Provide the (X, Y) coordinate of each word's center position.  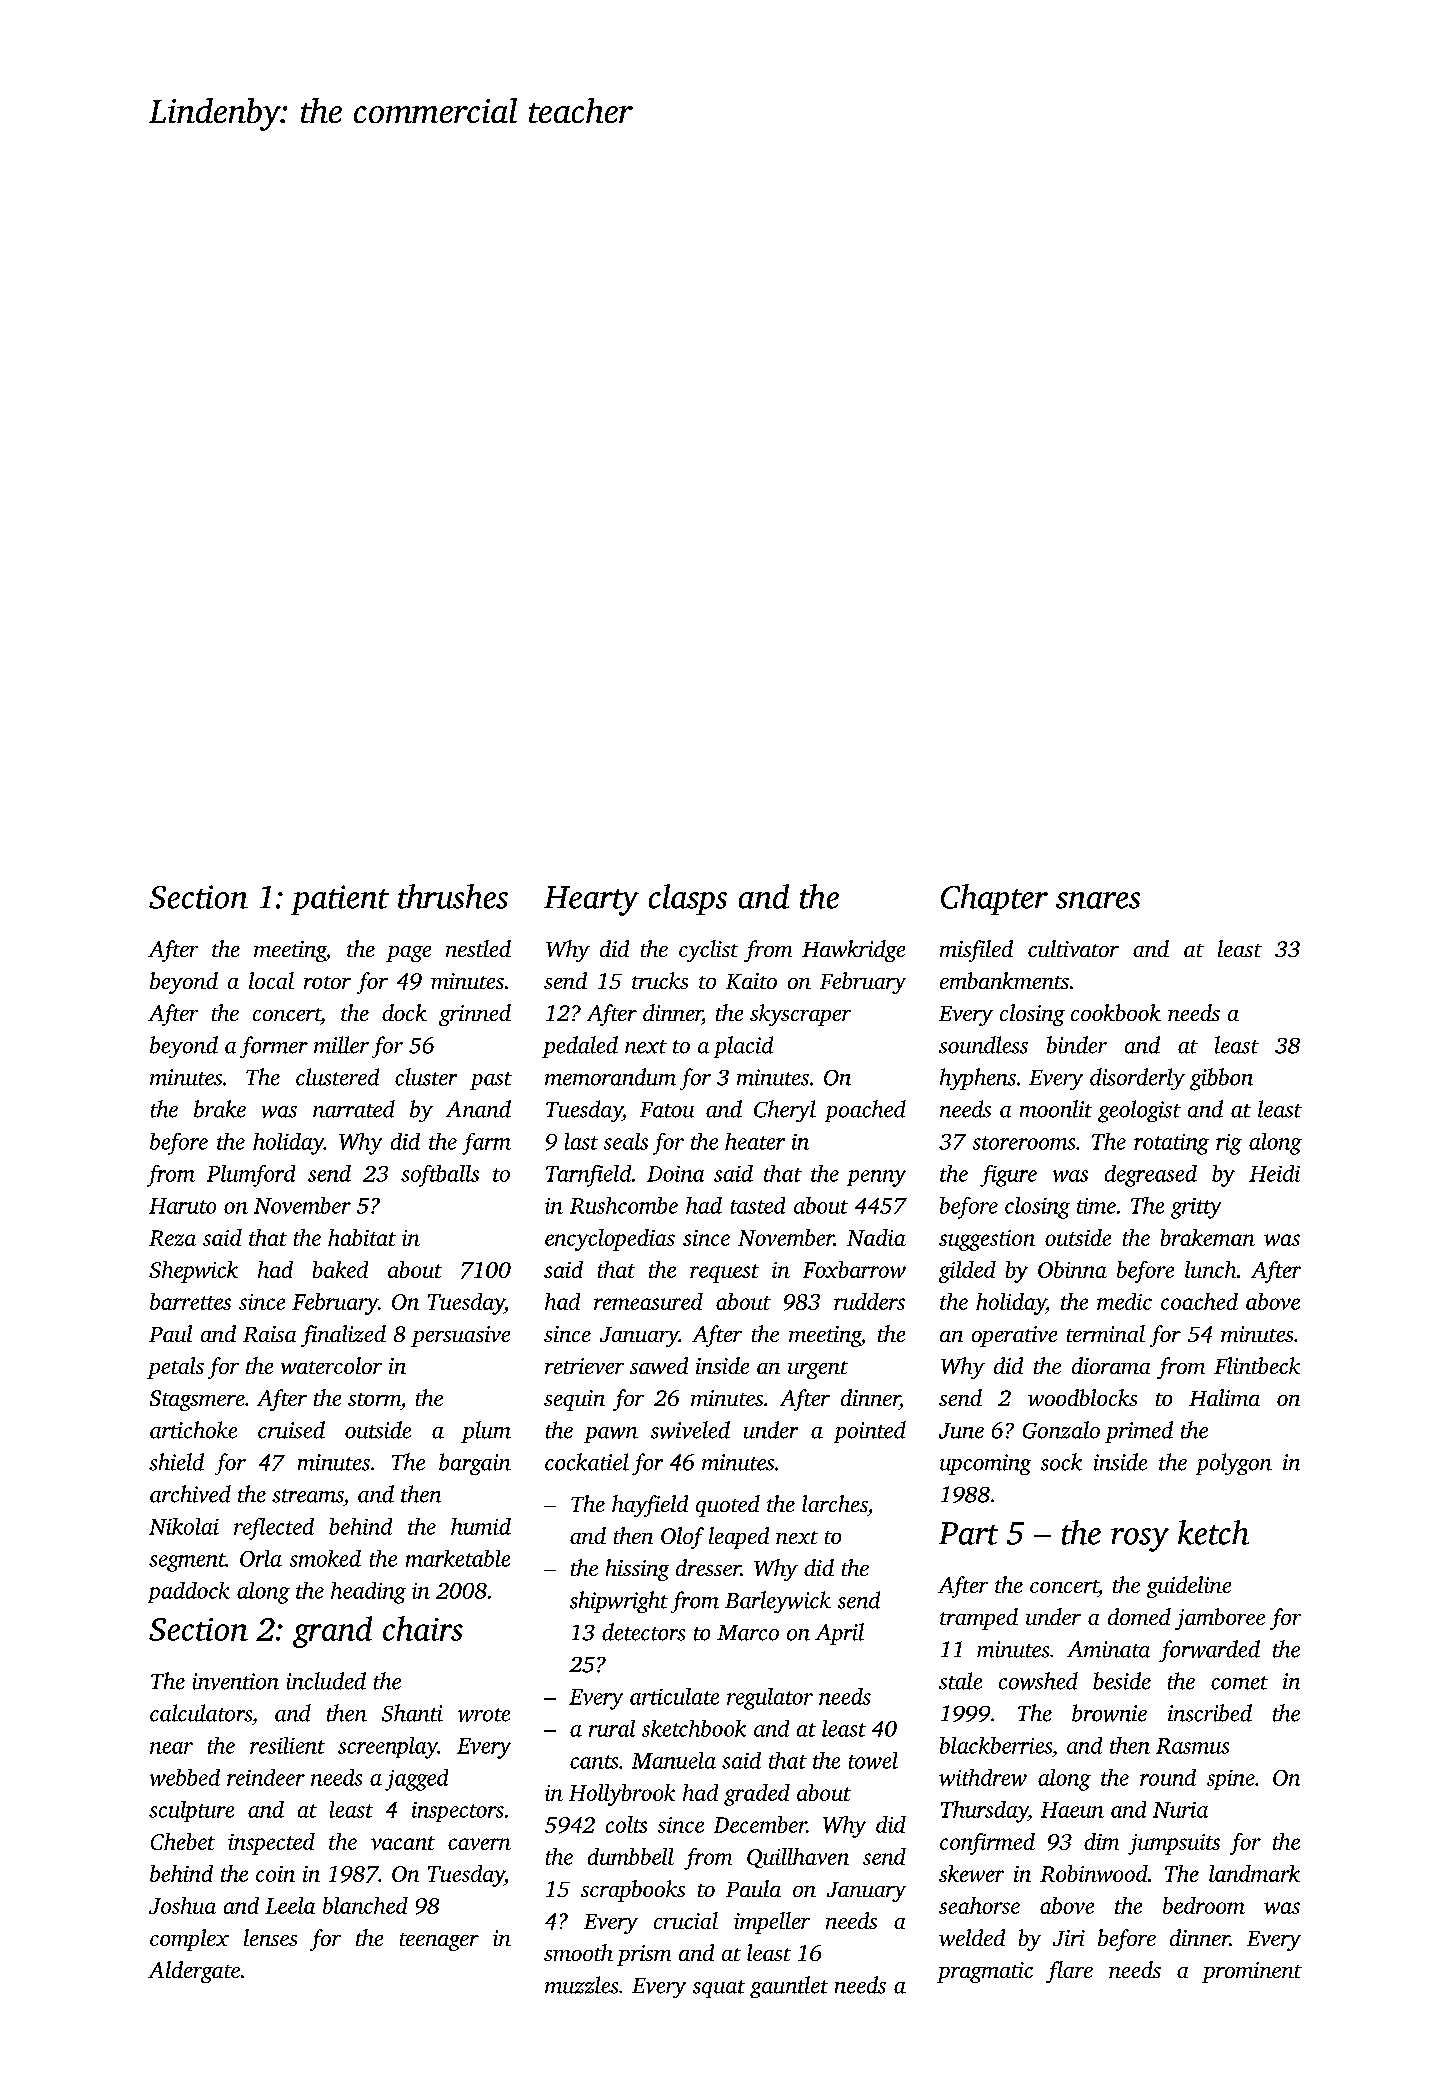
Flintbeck (1257, 1365)
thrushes (453, 896)
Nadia (876, 1237)
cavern (479, 1844)
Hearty (591, 901)
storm (374, 1399)
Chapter (994, 899)
